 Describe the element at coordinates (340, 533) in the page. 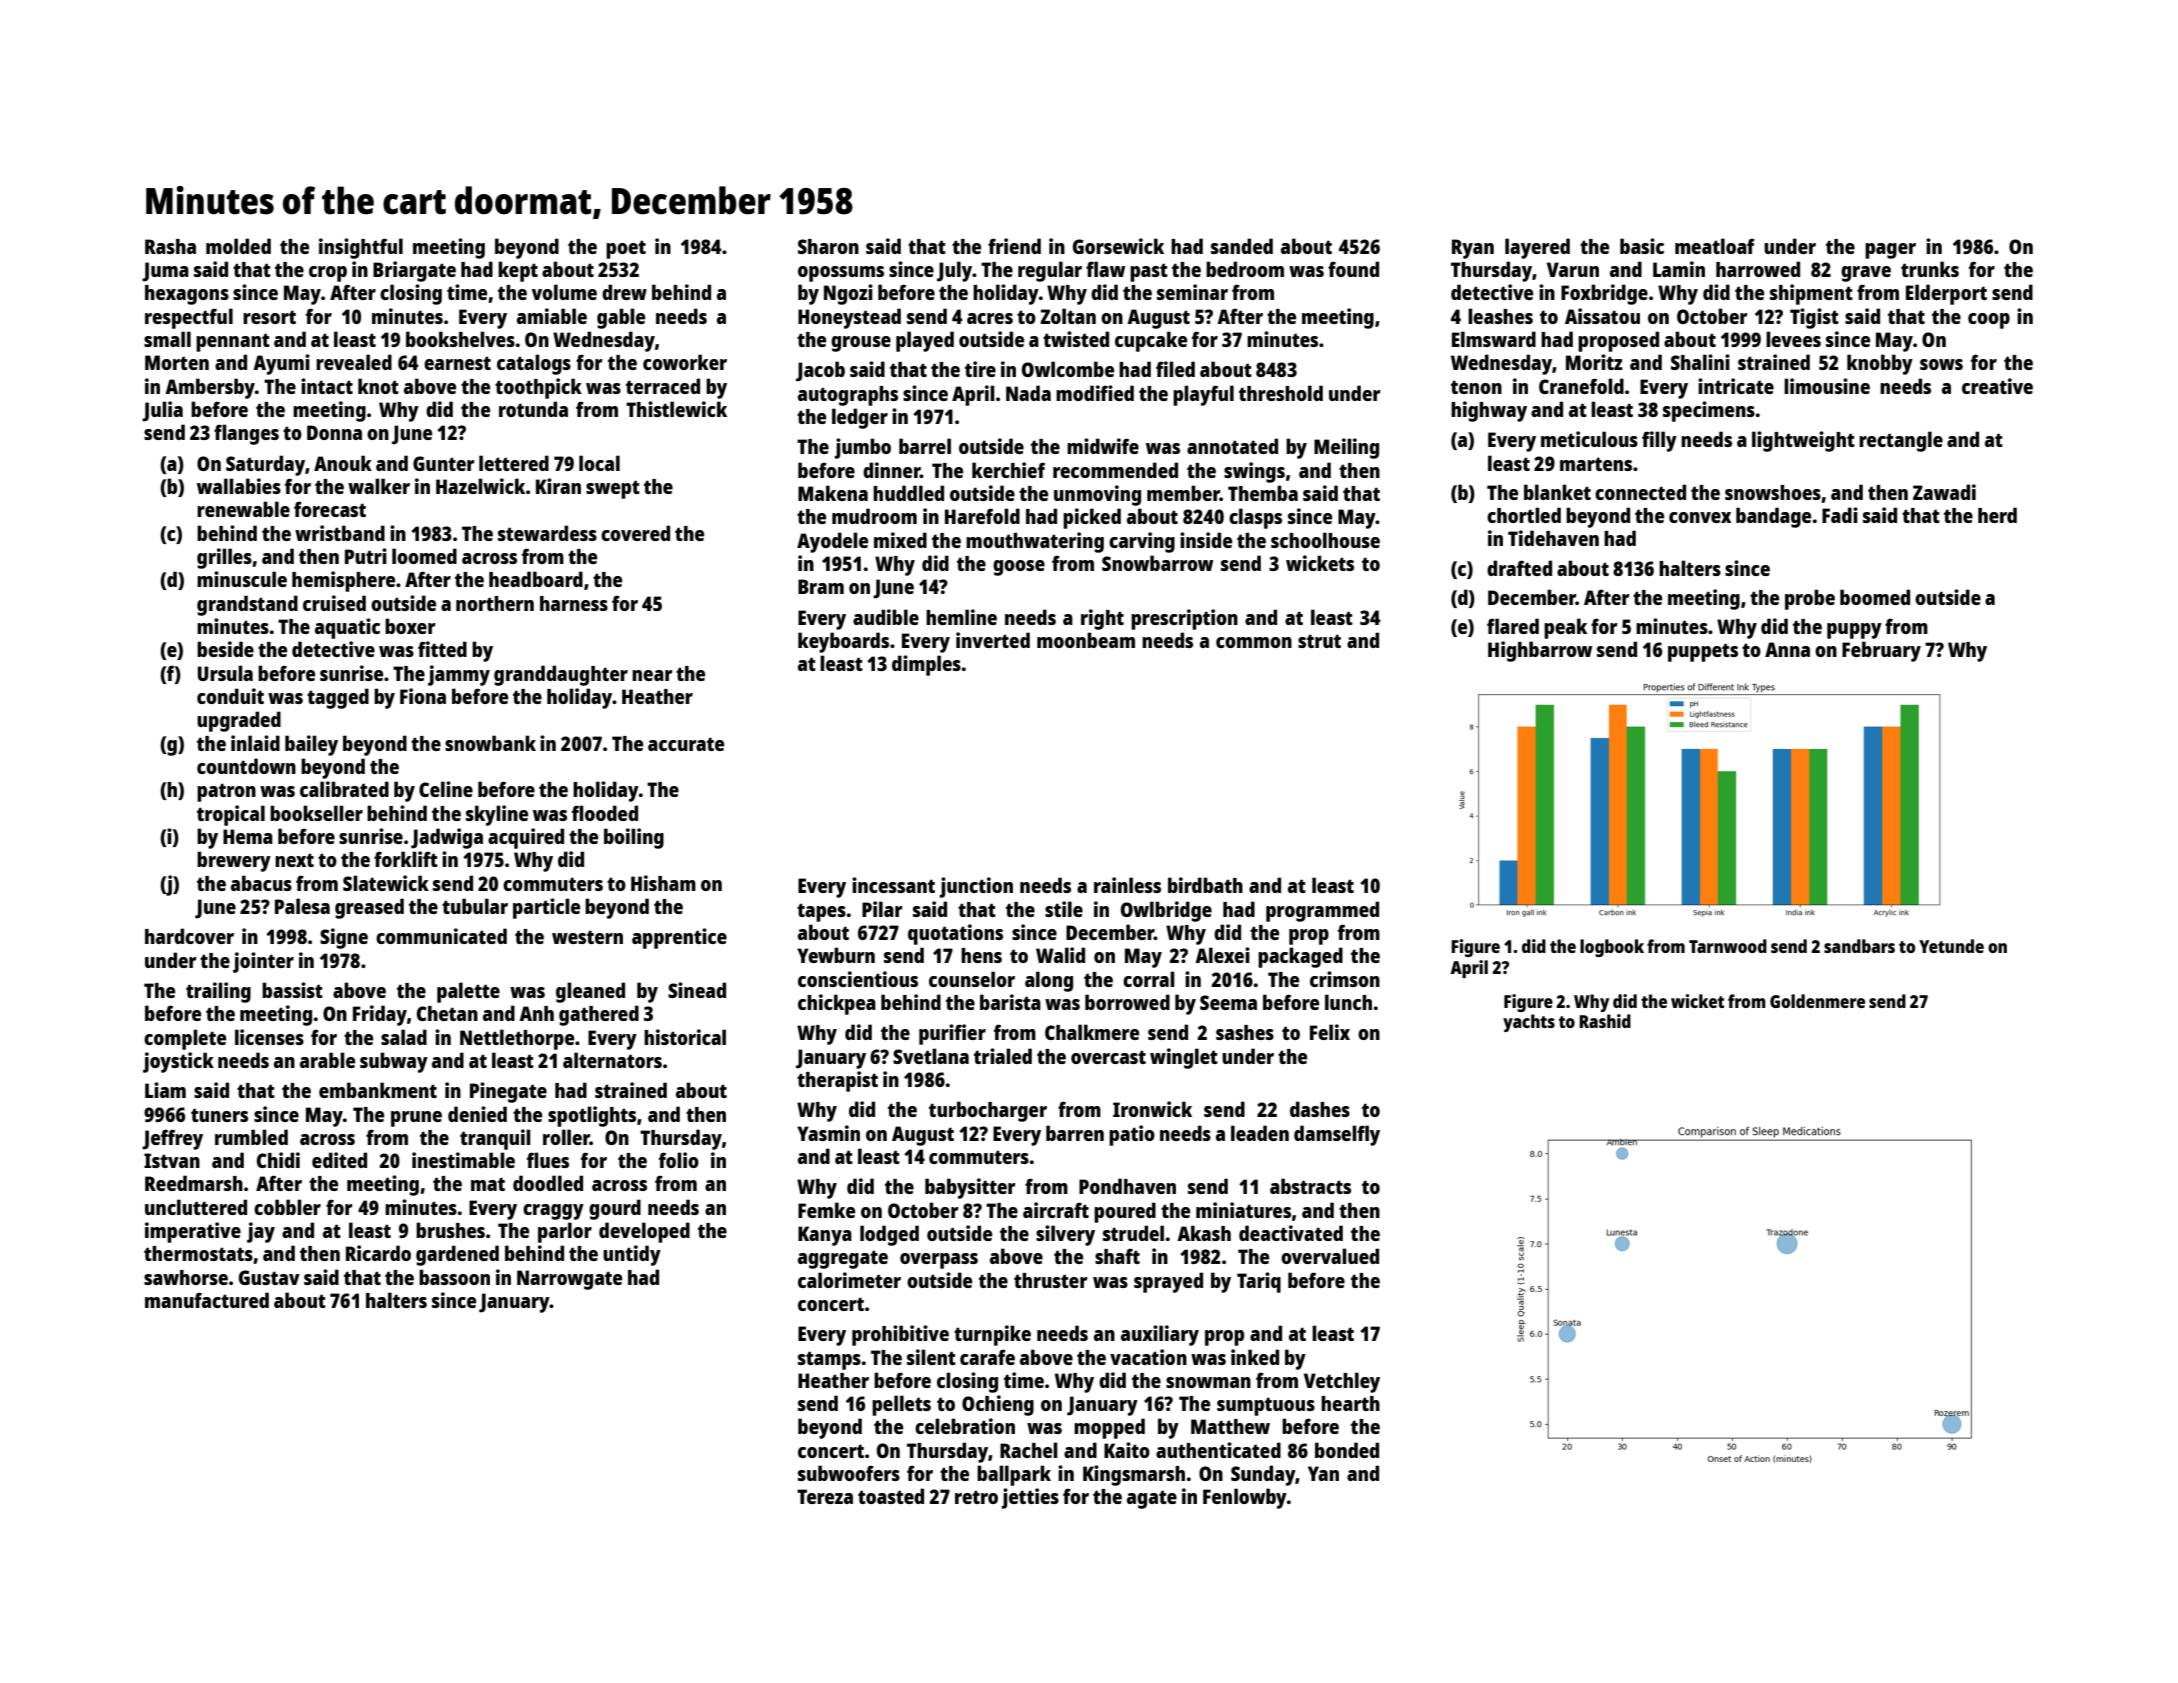

I see `wristband` at that location.
